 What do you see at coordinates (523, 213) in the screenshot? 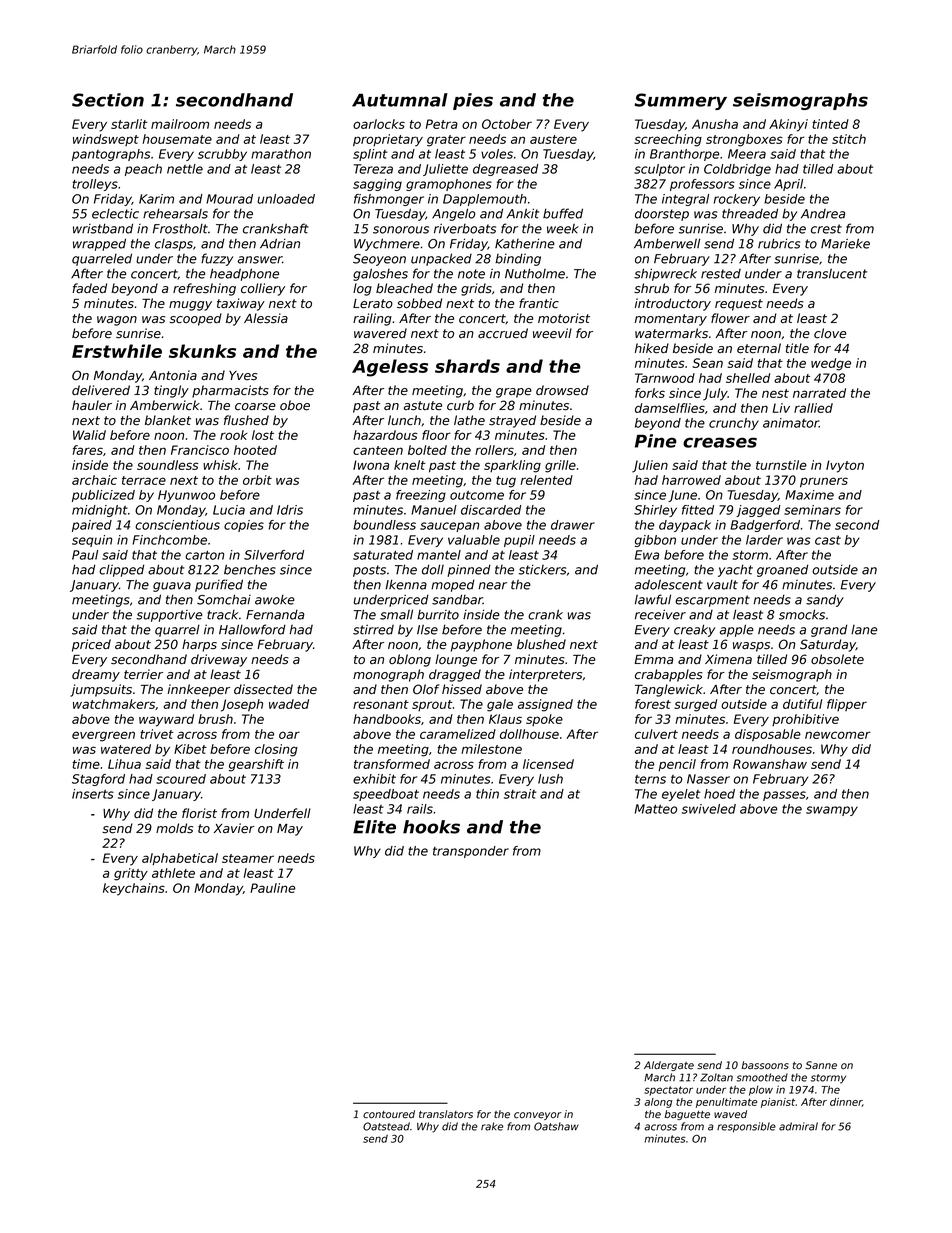
I see `Ankit` at bounding box center [523, 213].
